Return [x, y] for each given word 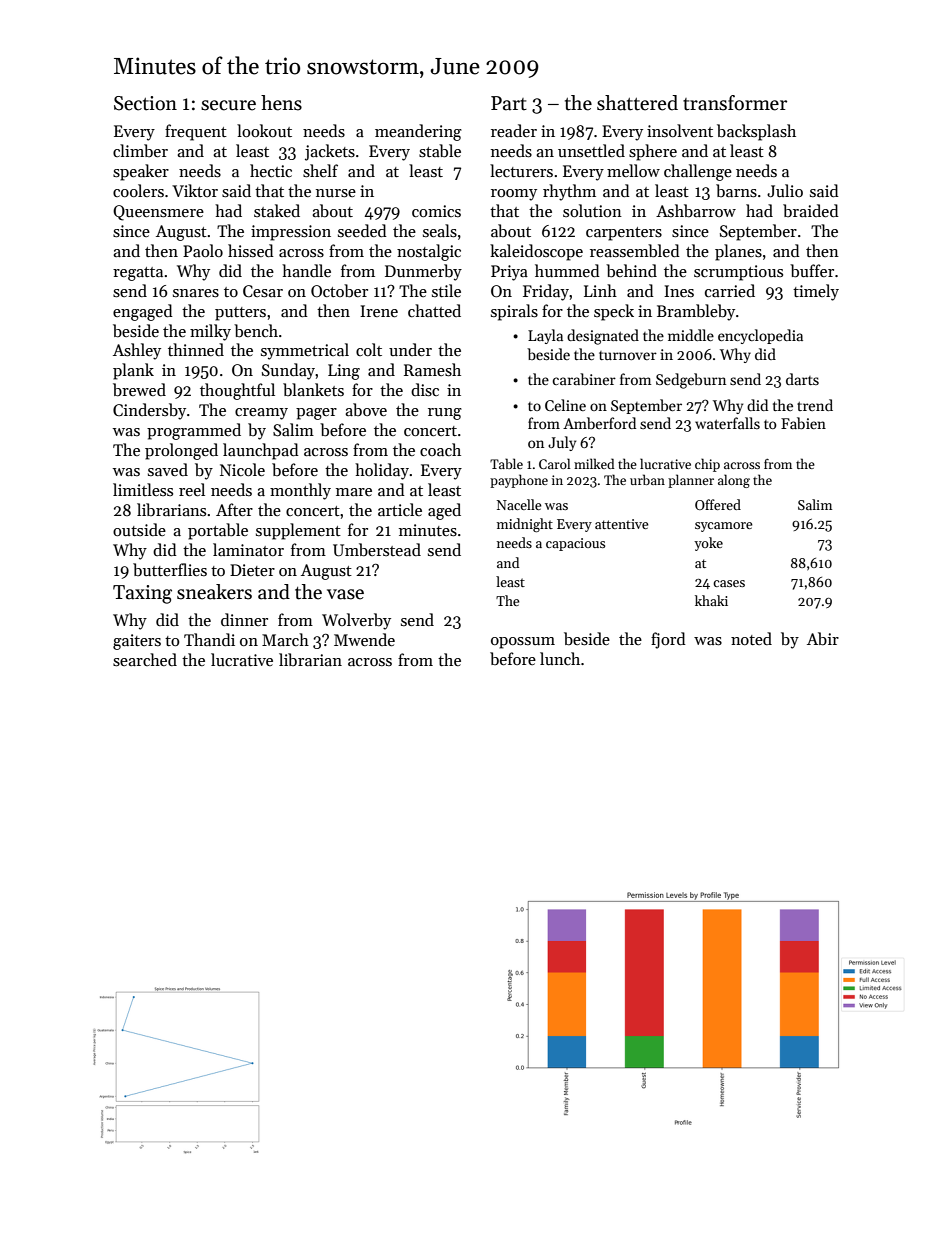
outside [139, 529]
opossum [523, 643]
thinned [196, 349]
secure [228, 105]
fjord [668, 640]
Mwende [364, 639]
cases [729, 583]
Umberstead [377, 550]
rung [445, 414]
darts [802, 379]
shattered [637, 103]
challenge [698, 172]
